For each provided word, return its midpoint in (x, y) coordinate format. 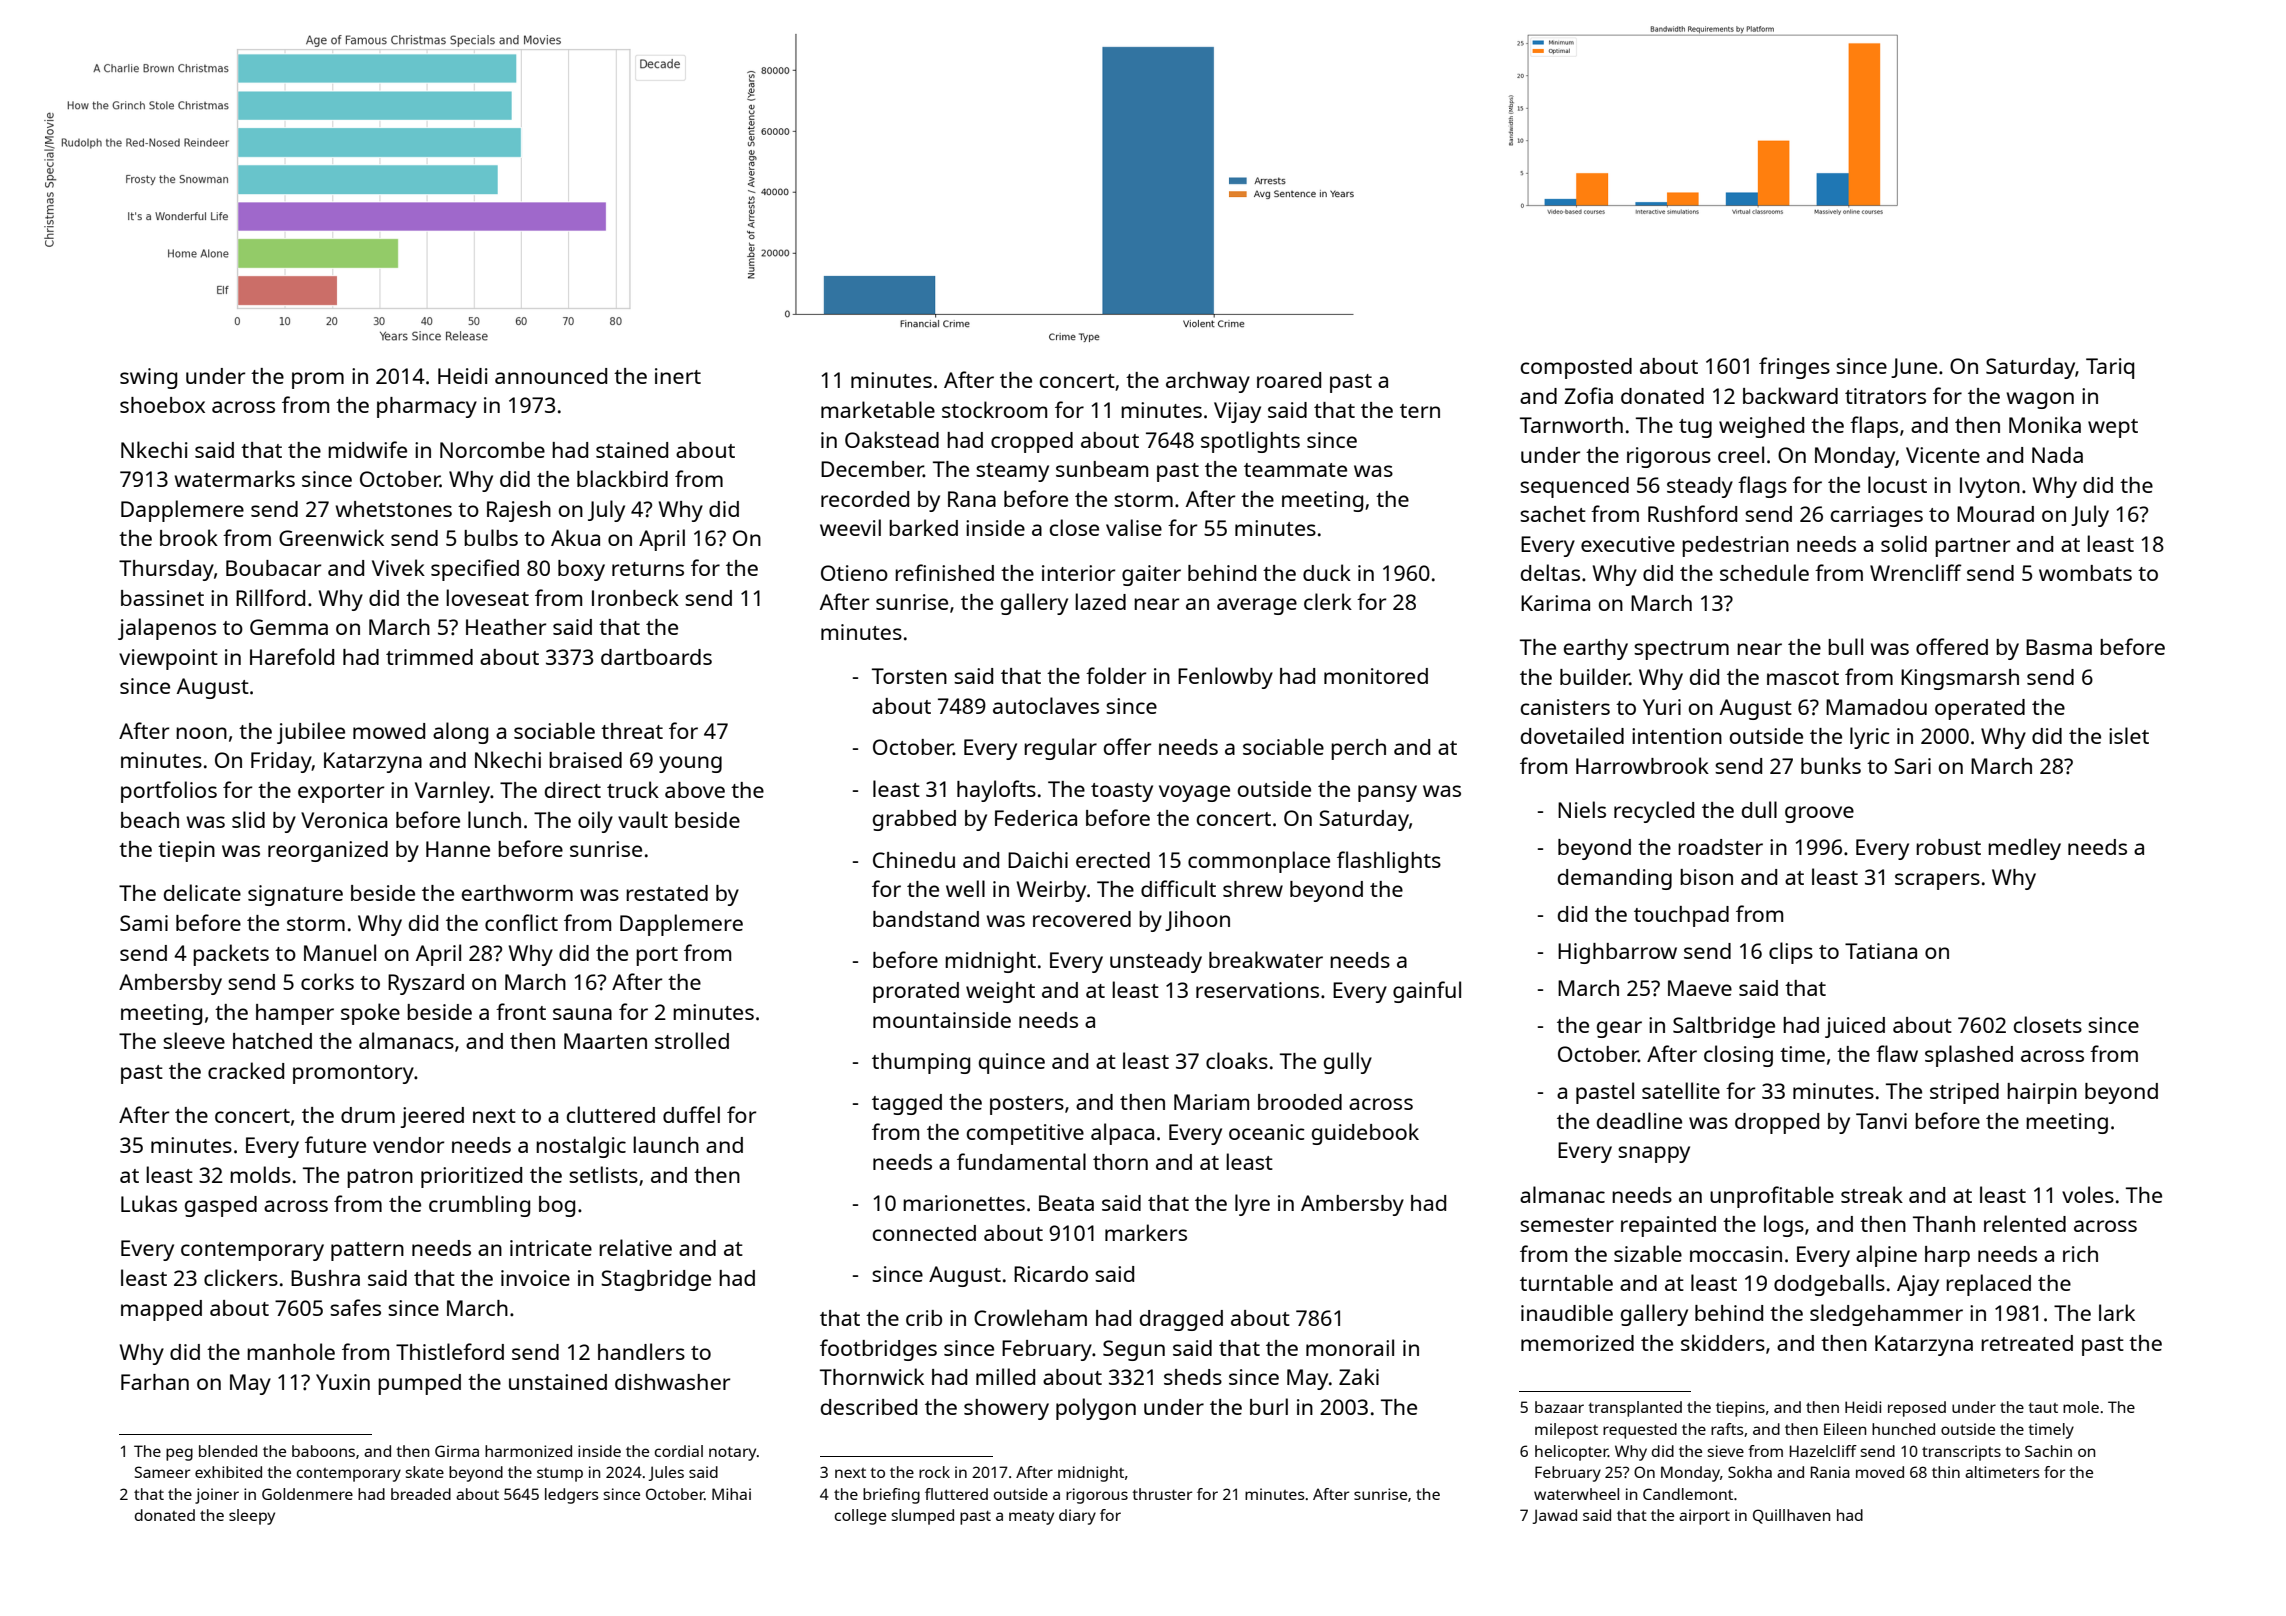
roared (1289, 380)
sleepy (252, 1517)
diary (1077, 1517)
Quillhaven (1791, 1516)
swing (148, 378)
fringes (1794, 368)
